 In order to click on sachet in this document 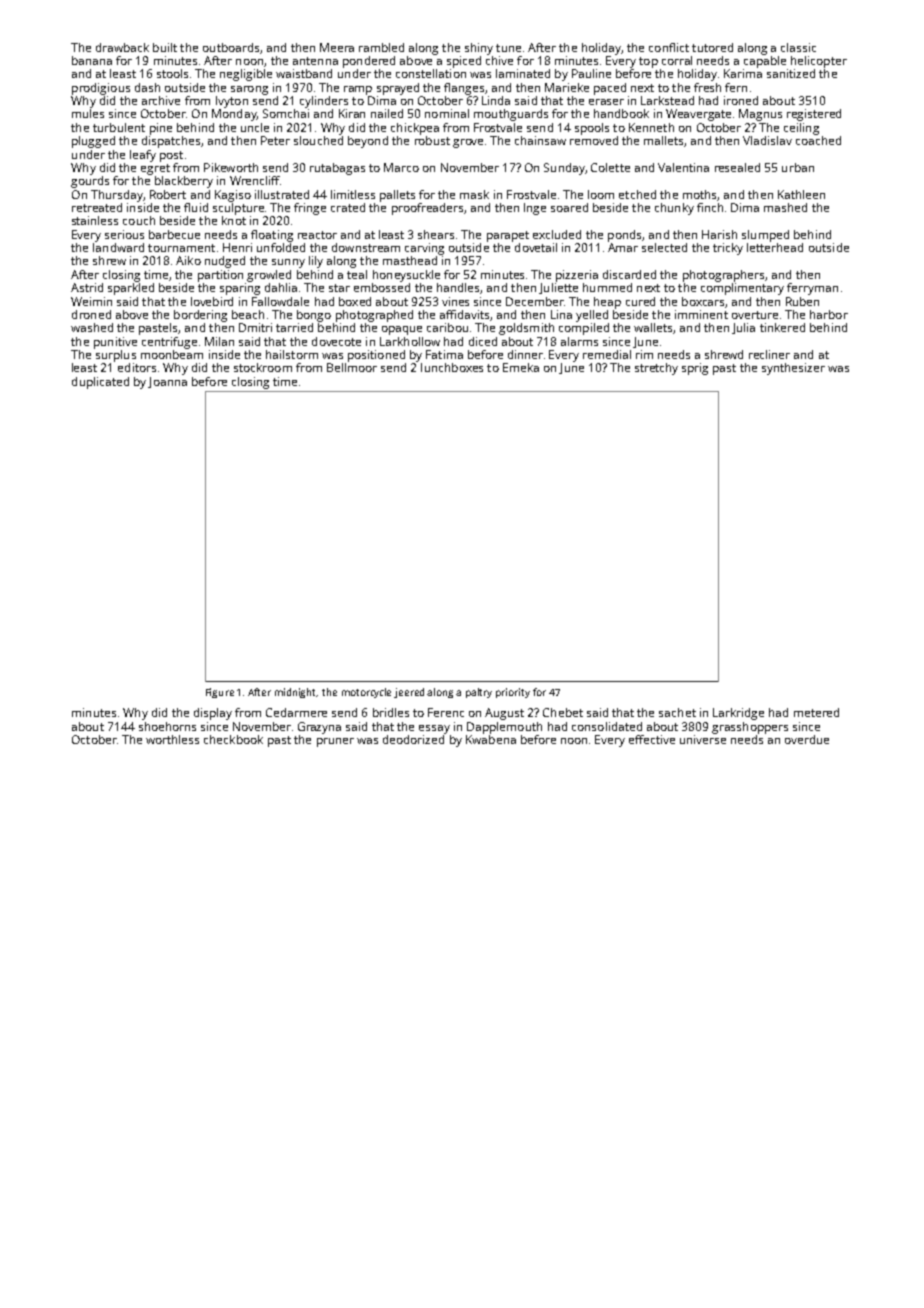, I will do `click(677, 712)`.
